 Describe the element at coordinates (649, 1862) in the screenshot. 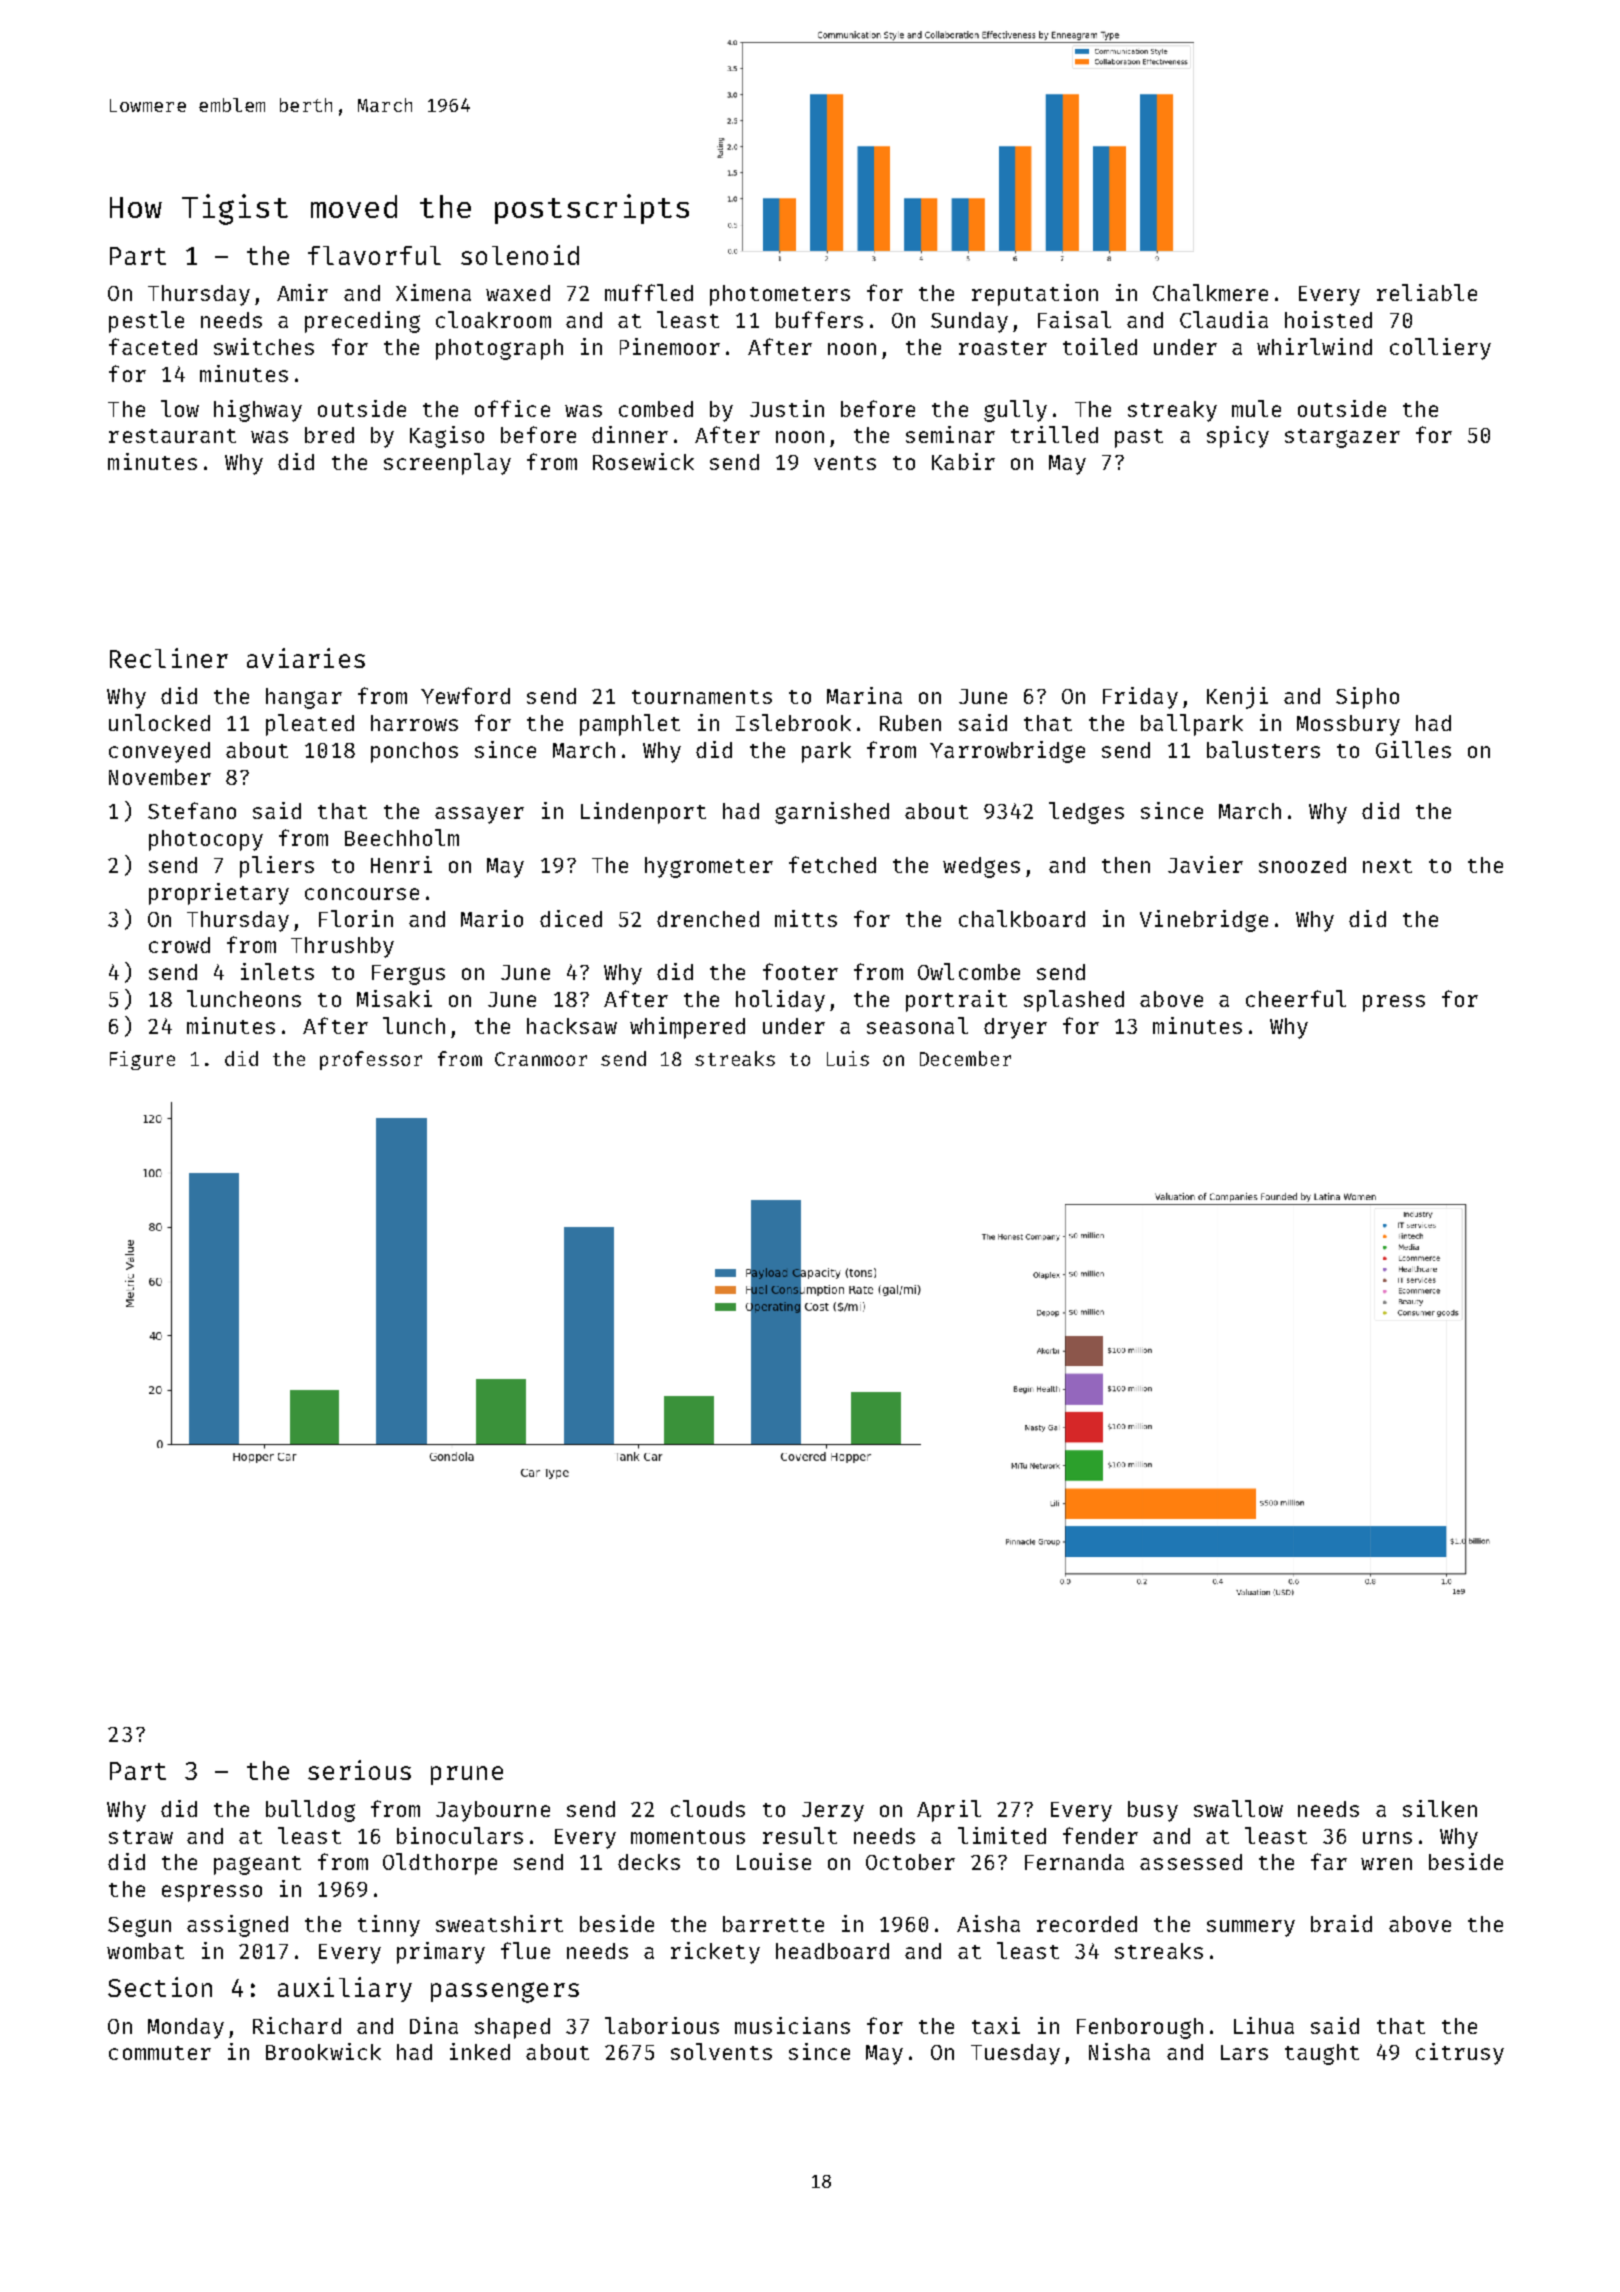

I see `decks` at that location.
